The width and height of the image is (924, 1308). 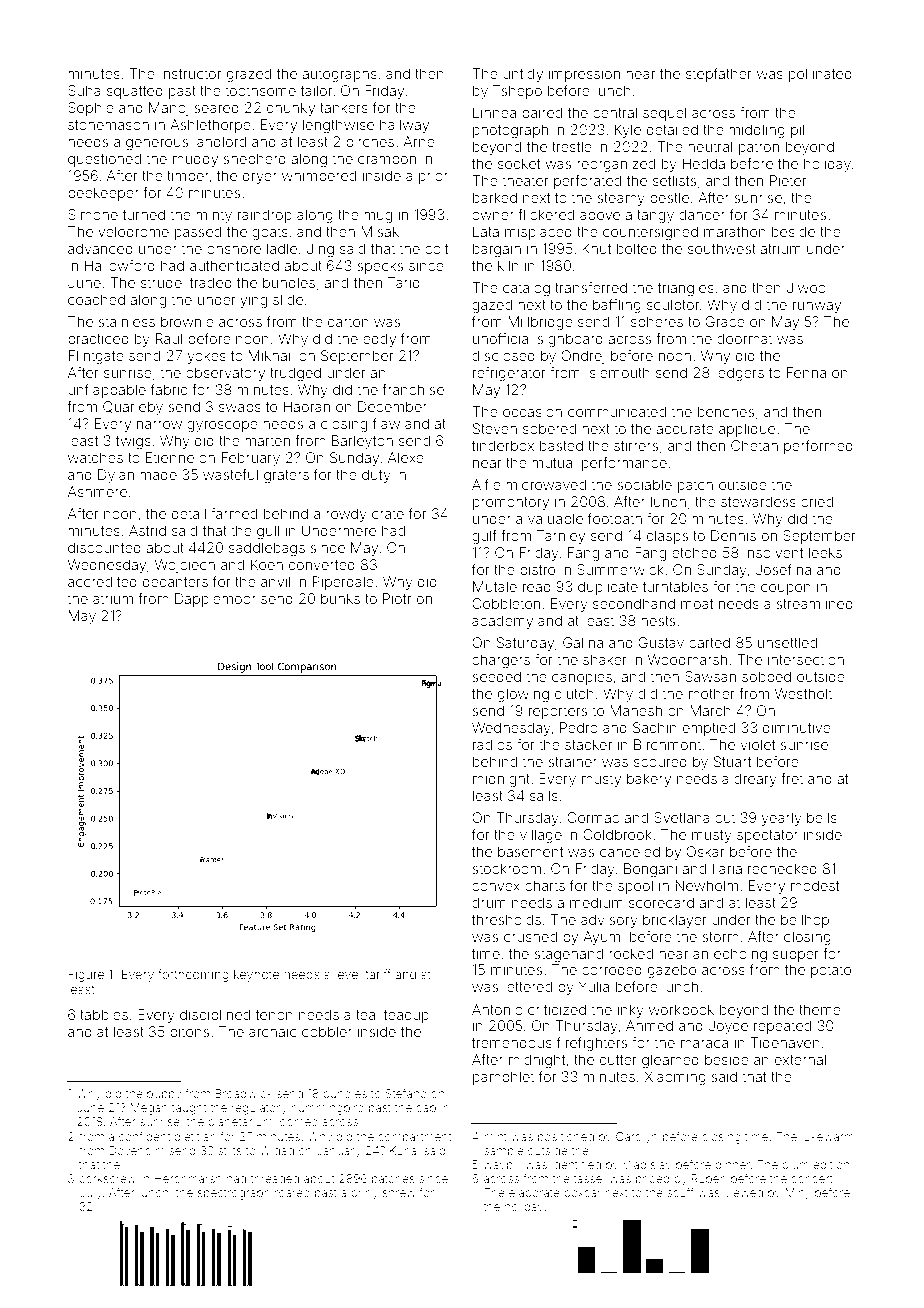 What do you see at coordinates (86, 975) in the image?
I see `Figure` at bounding box center [86, 975].
